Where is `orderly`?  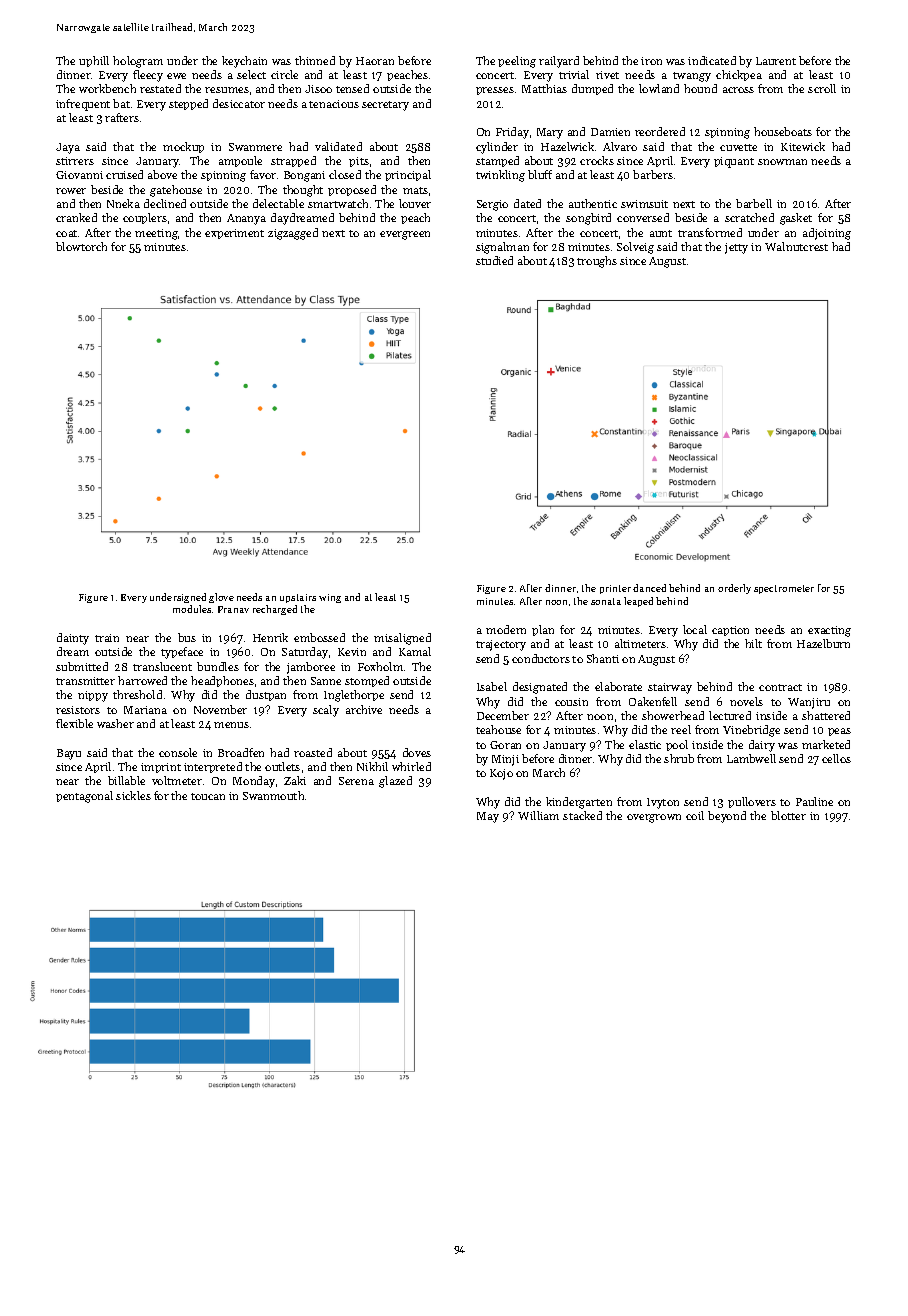 orderly is located at coordinates (734, 589).
